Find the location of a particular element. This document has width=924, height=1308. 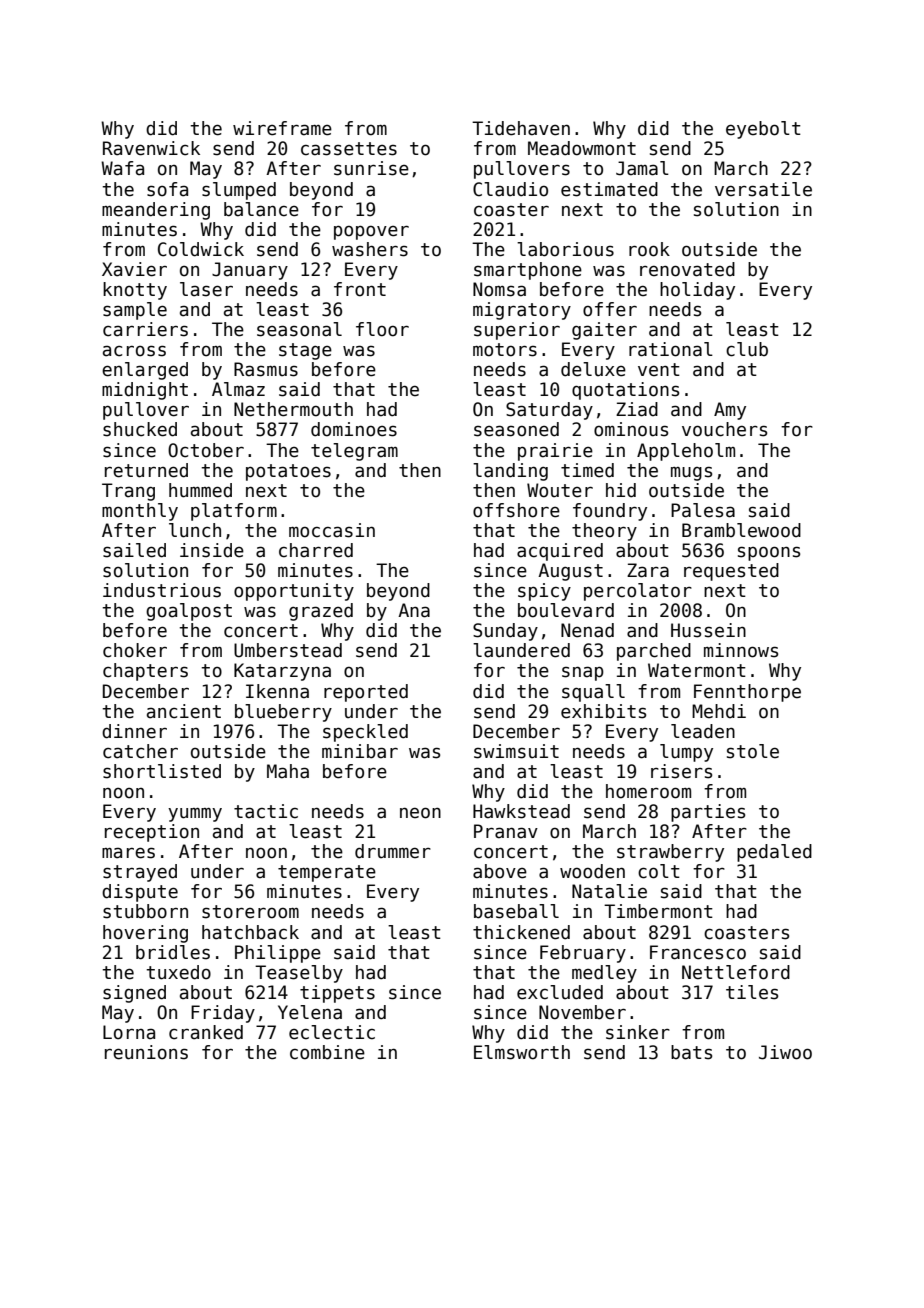

above is located at coordinates (500, 871).
